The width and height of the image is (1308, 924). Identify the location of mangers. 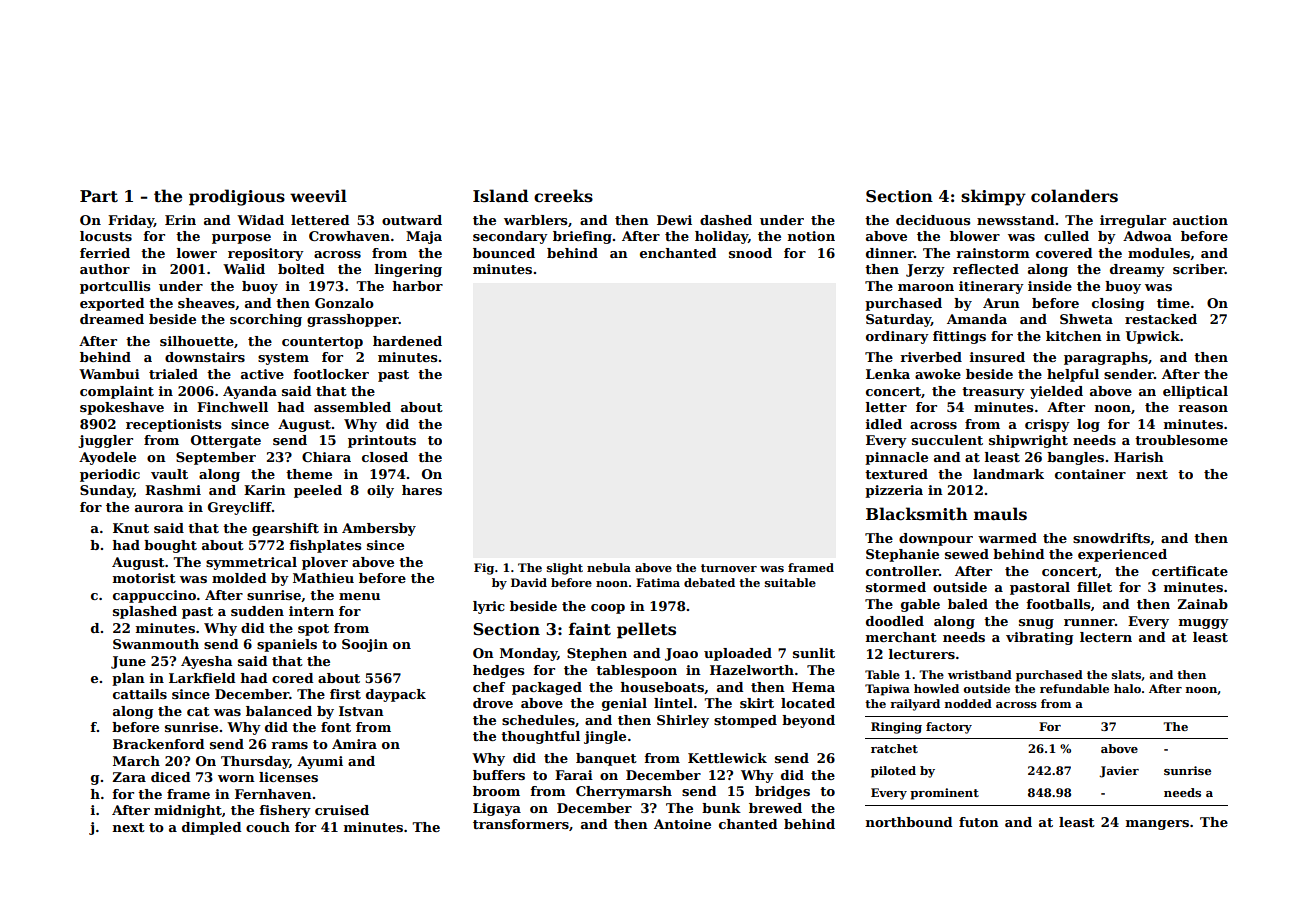
(1157, 825).
